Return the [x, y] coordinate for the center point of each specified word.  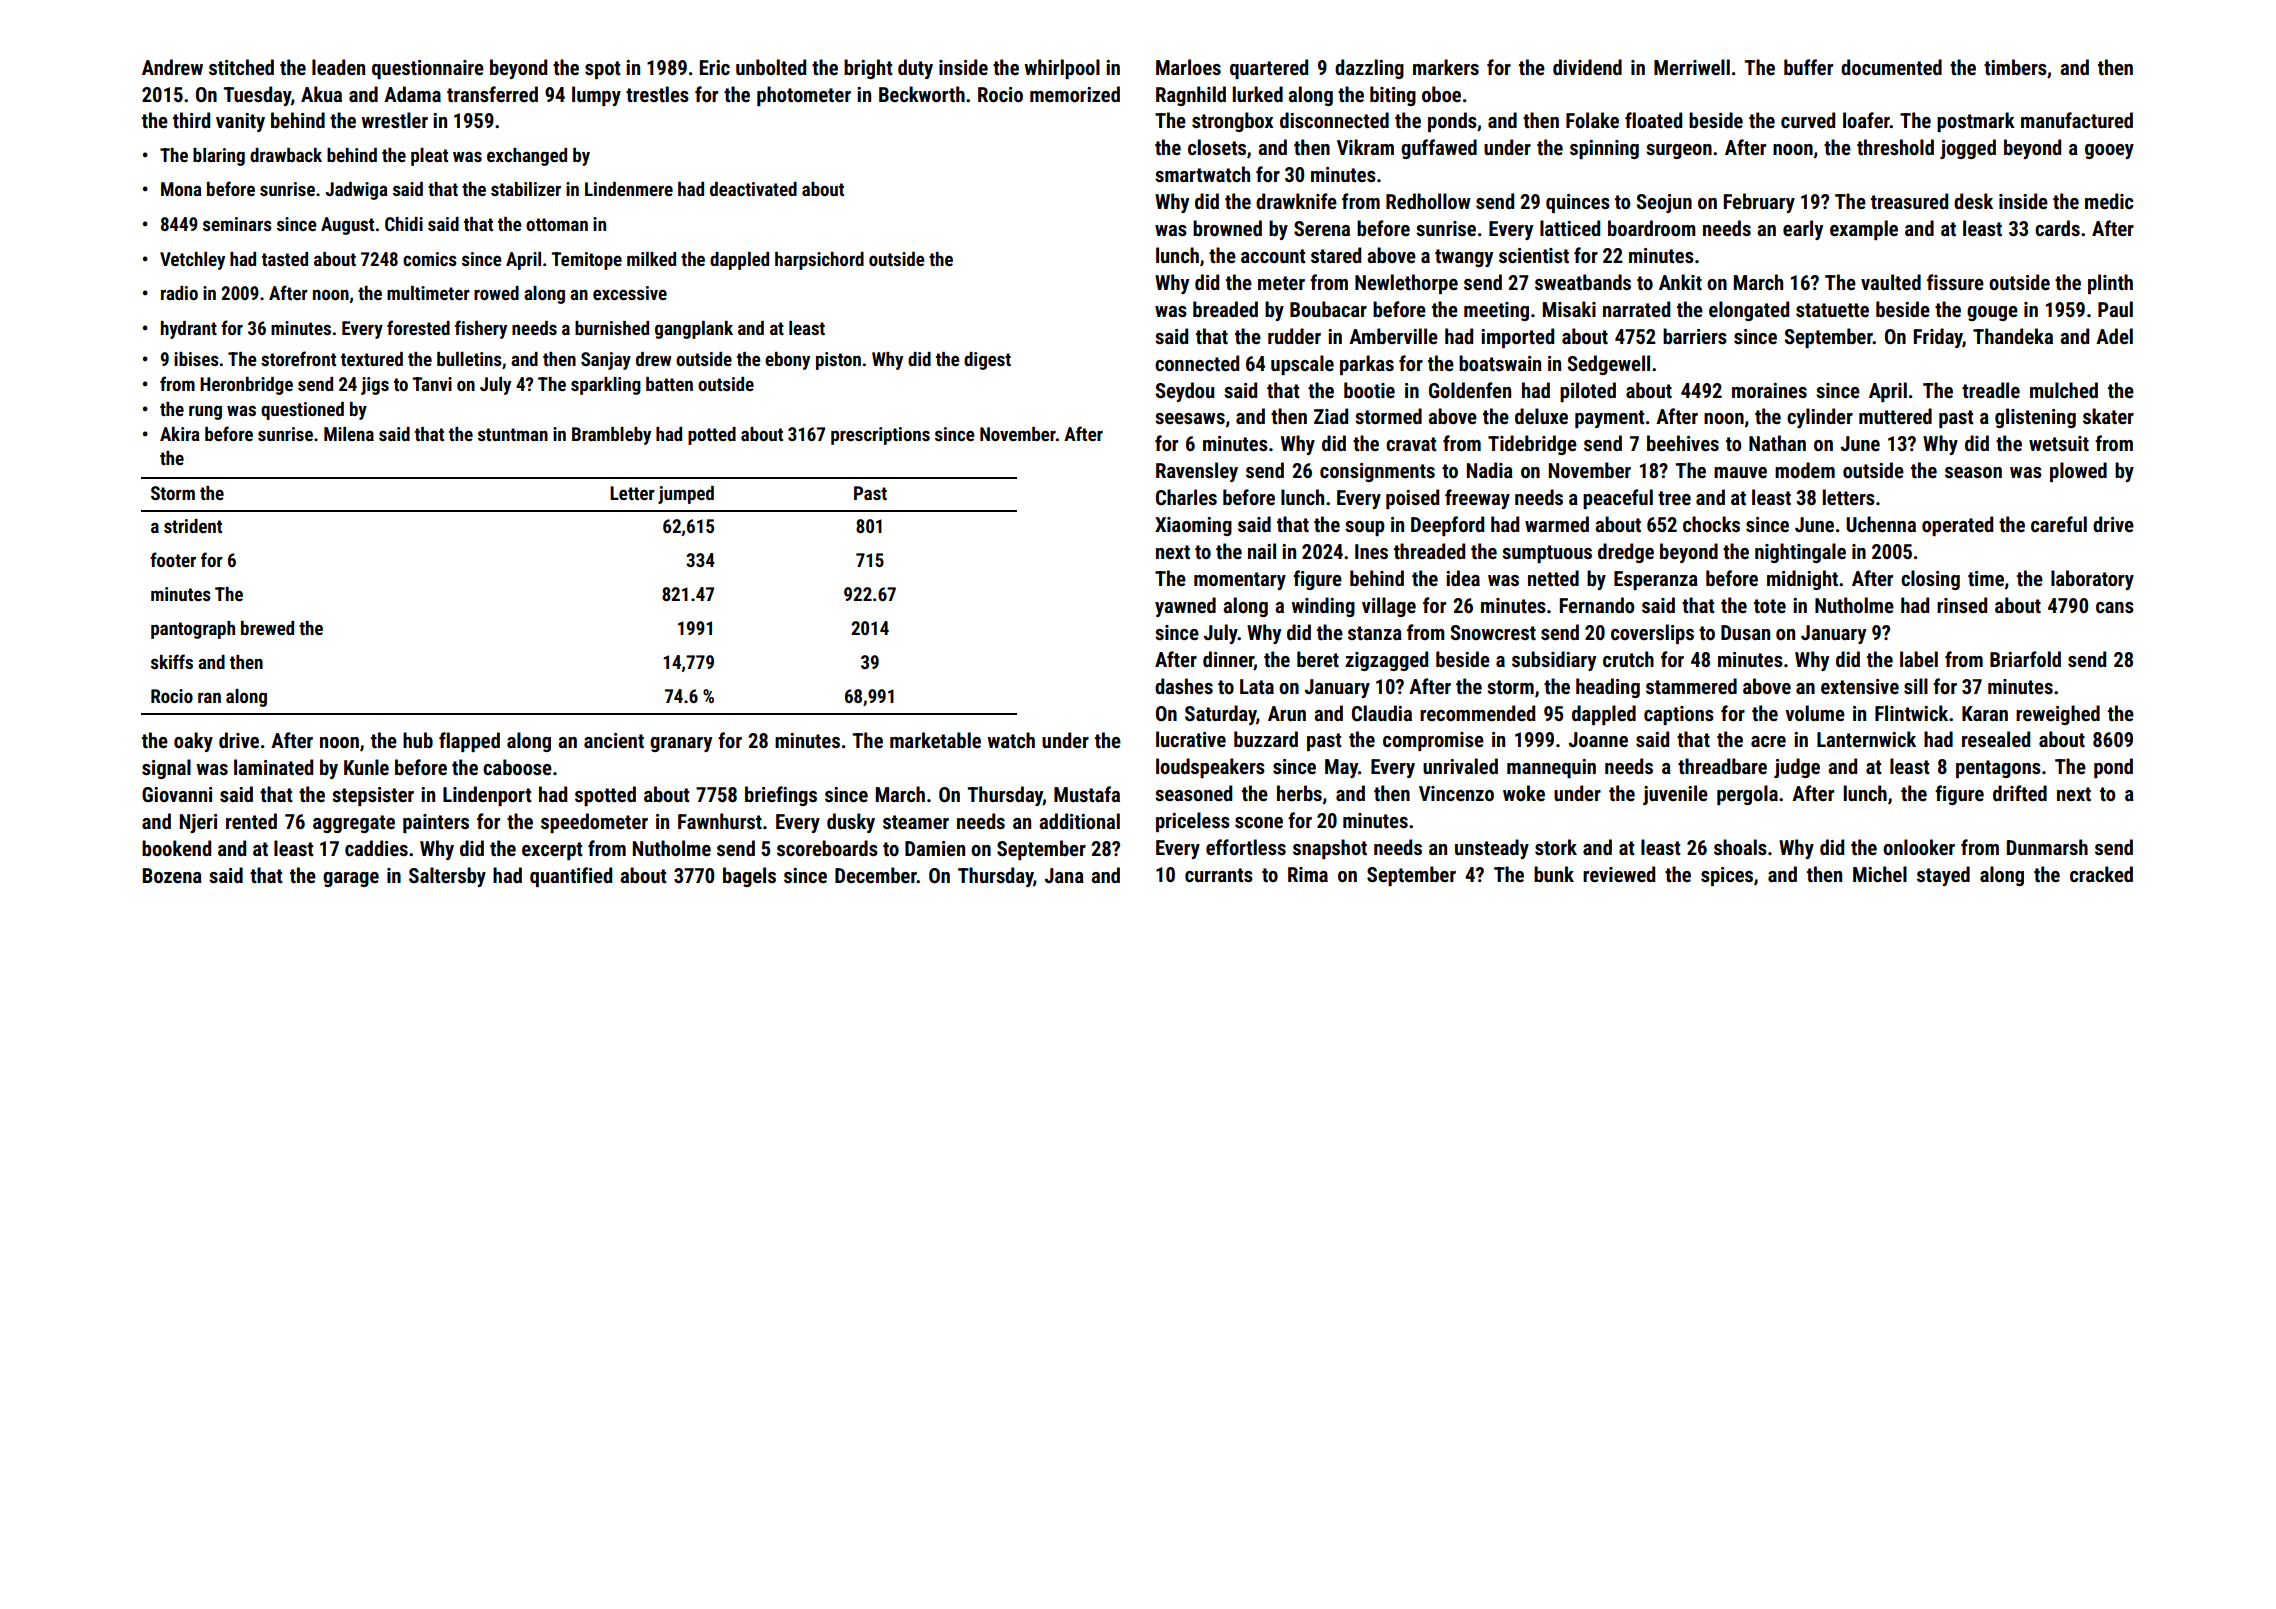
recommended [1477, 713]
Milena [349, 434]
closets [1217, 147]
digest [987, 361]
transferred [492, 94]
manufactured [2077, 120]
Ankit [1680, 282]
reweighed [2058, 715]
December [876, 875]
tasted [285, 259]
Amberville [1393, 336]
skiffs [172, 661]
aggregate [354, 824]
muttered [1895, 416]
